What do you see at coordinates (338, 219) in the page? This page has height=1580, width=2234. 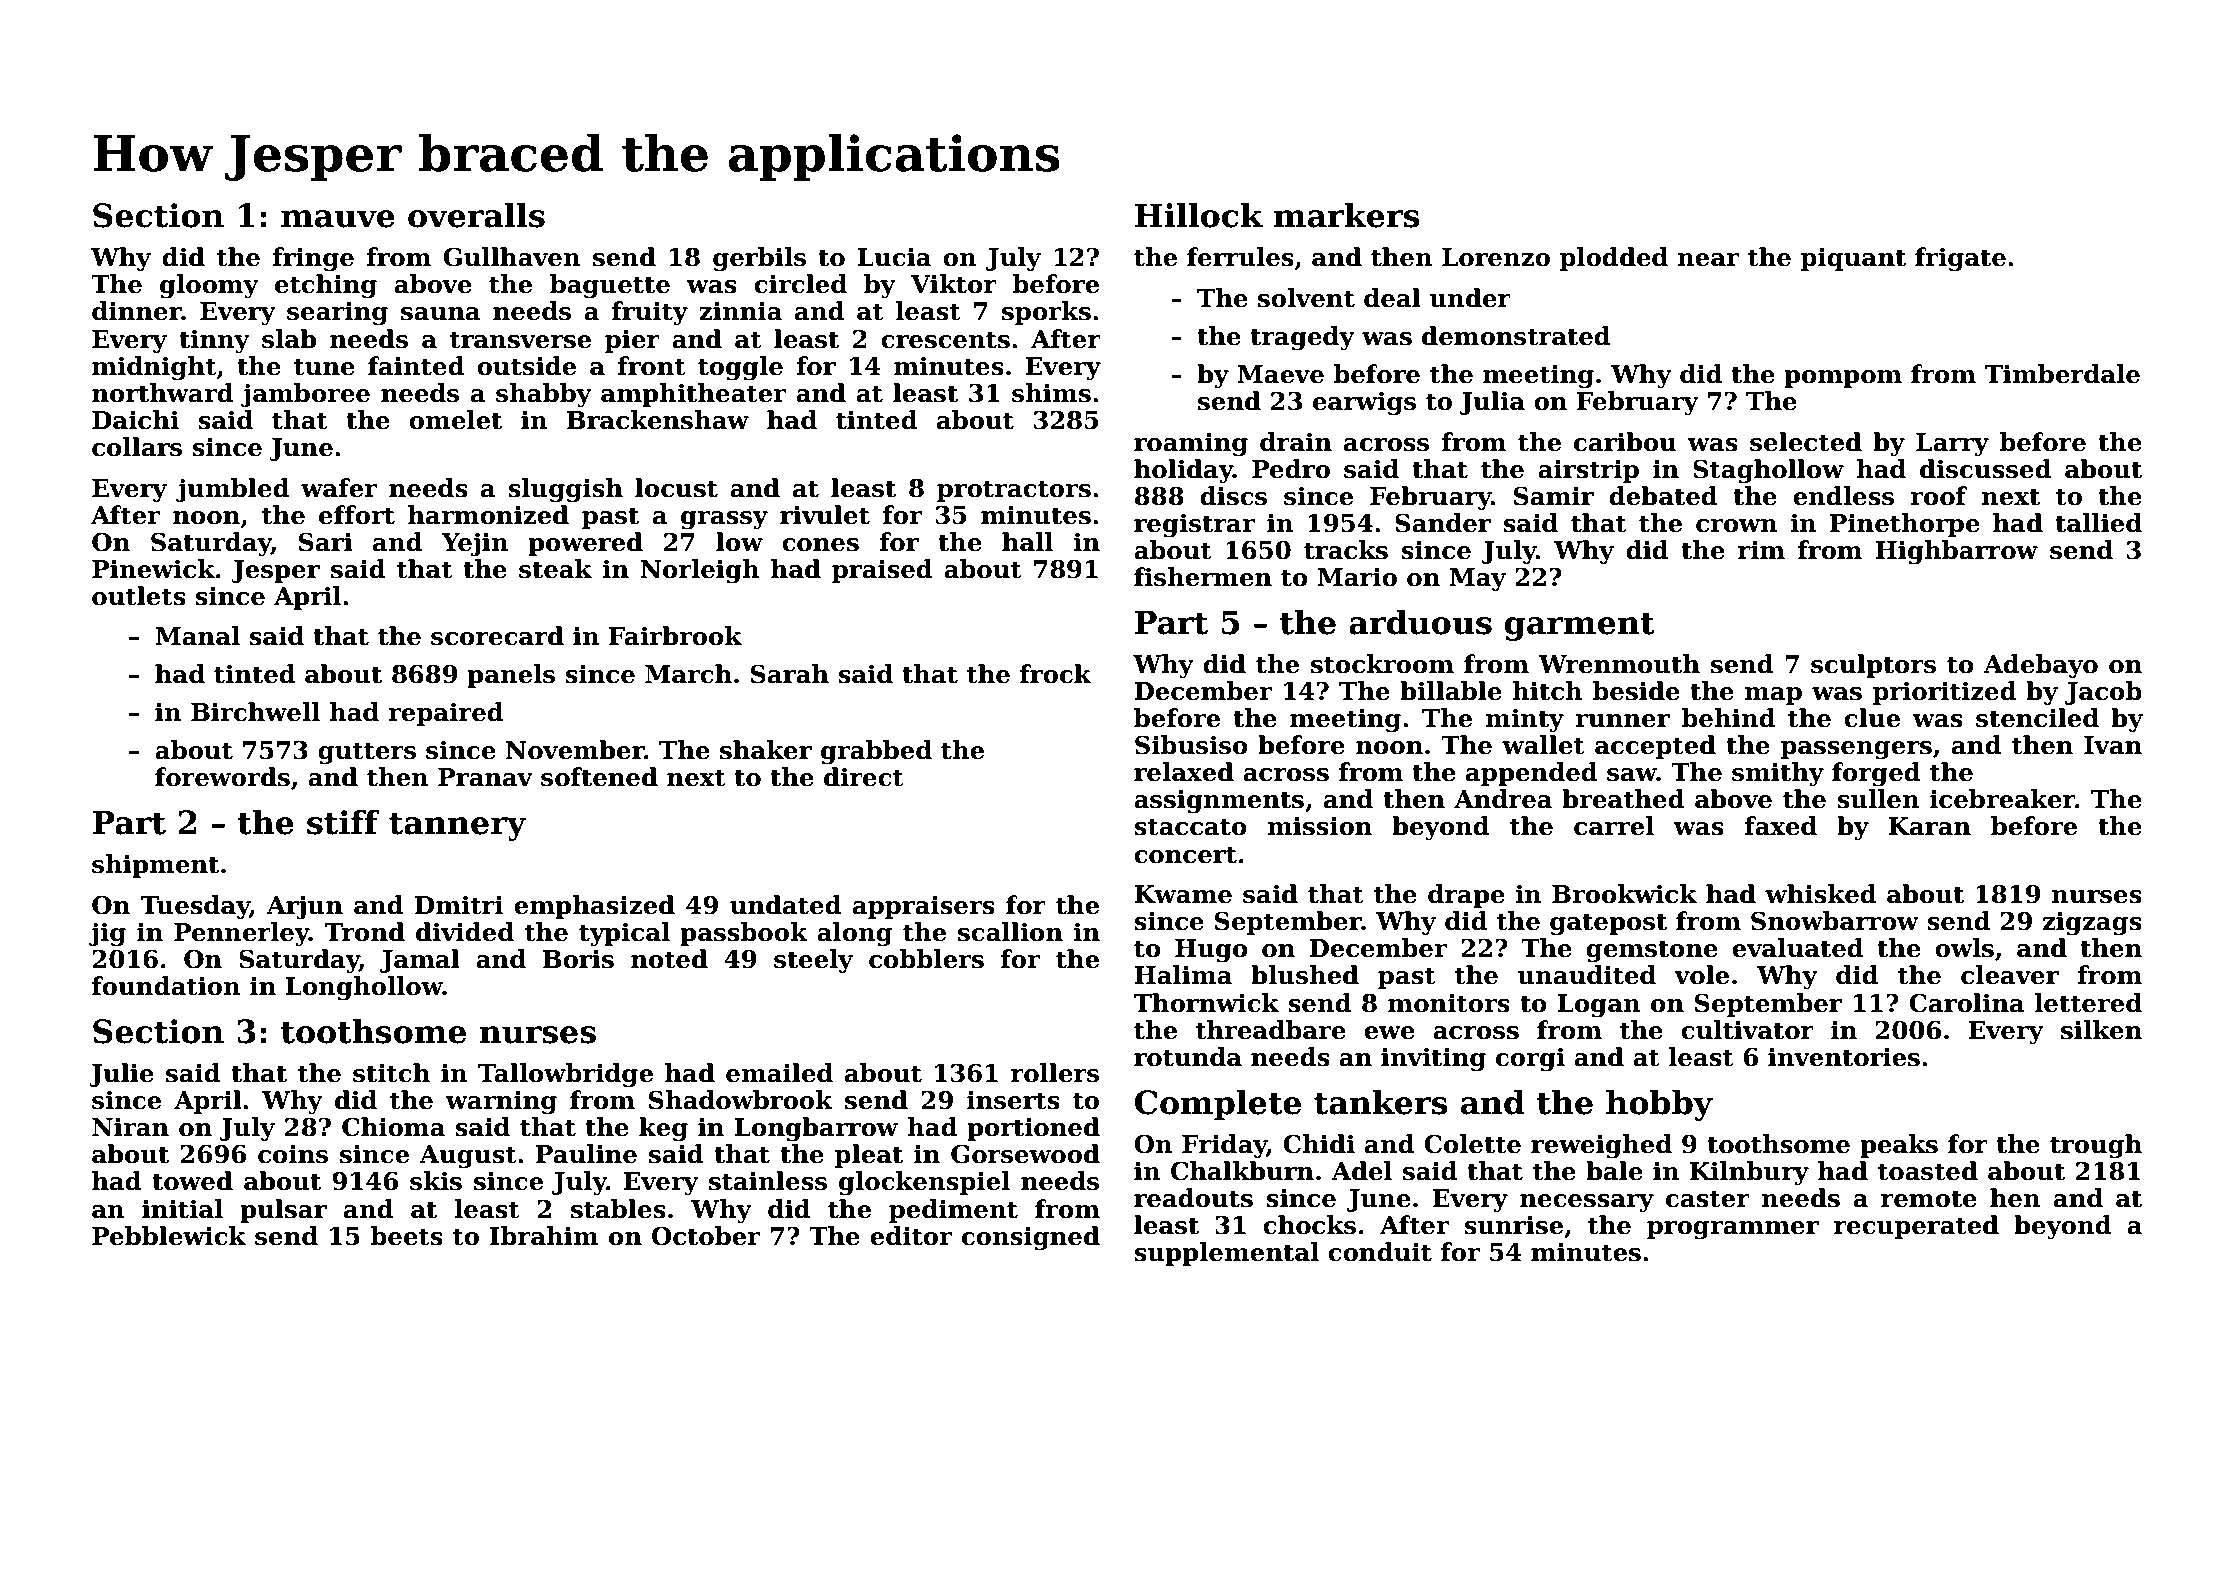 I see `mauve` at bounding box center [338, 219].
